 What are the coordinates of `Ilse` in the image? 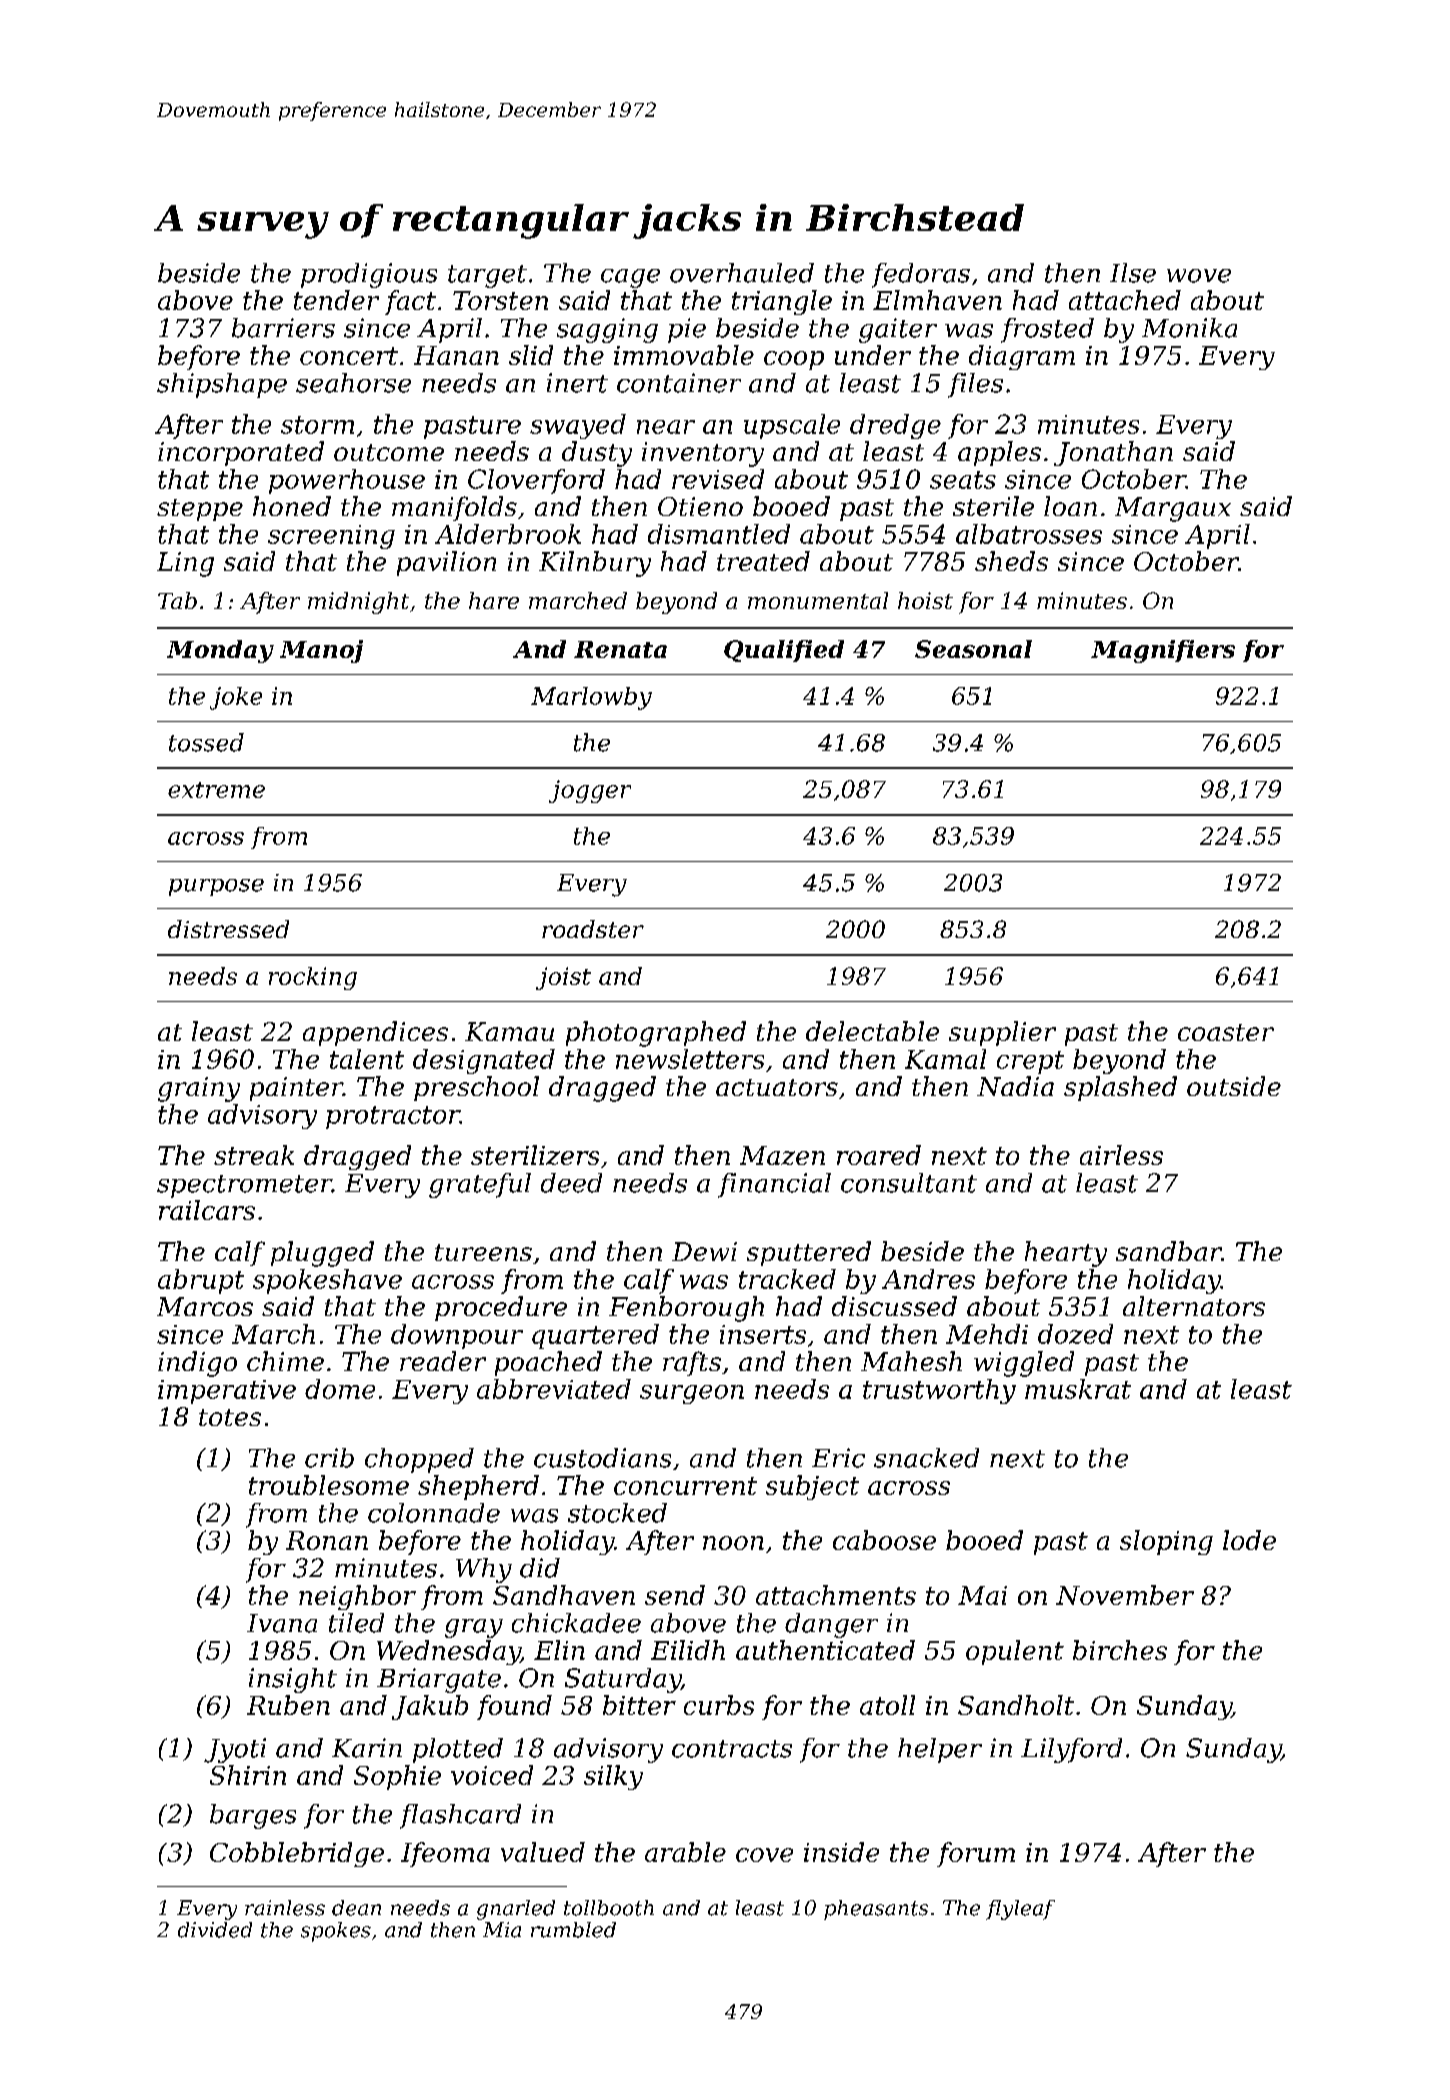 It's located at (1133, 273).
